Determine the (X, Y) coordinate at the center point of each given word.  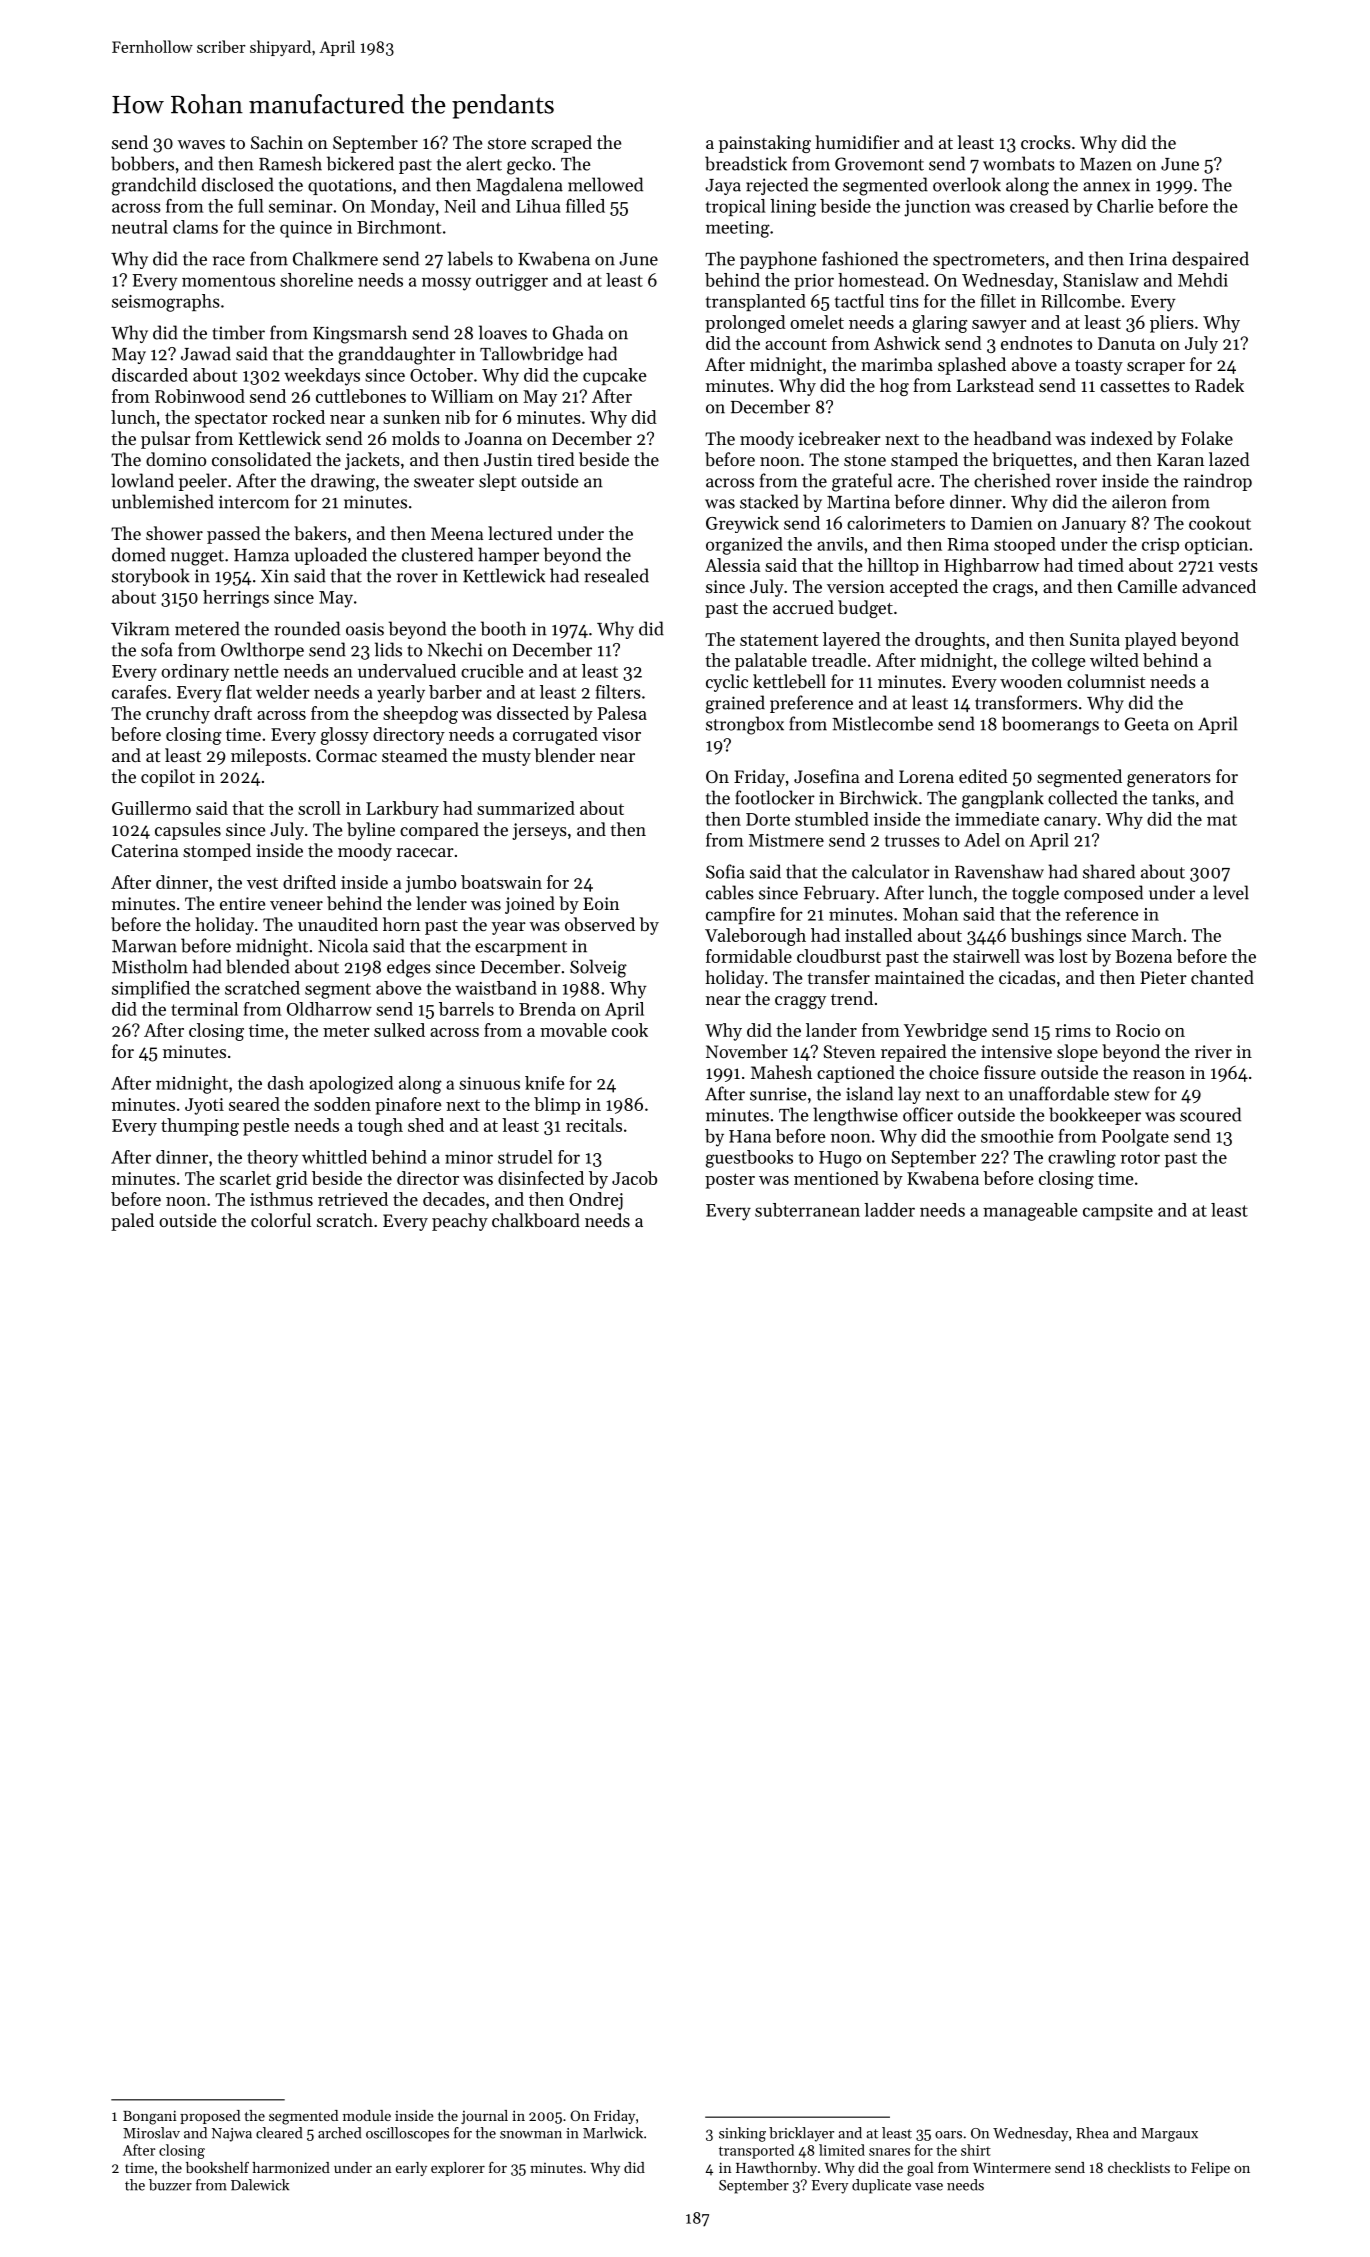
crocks (1046, 142)
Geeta (1147, 724)
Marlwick (613, 2133)
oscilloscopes (407, 2134)
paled (132, 1222)
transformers (1026, 702)
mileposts (268, 757)
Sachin (277, 142)
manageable (1030, 1212)
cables (730, 892)
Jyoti (204, 1106)
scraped (561, 144)
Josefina (827, 776)
